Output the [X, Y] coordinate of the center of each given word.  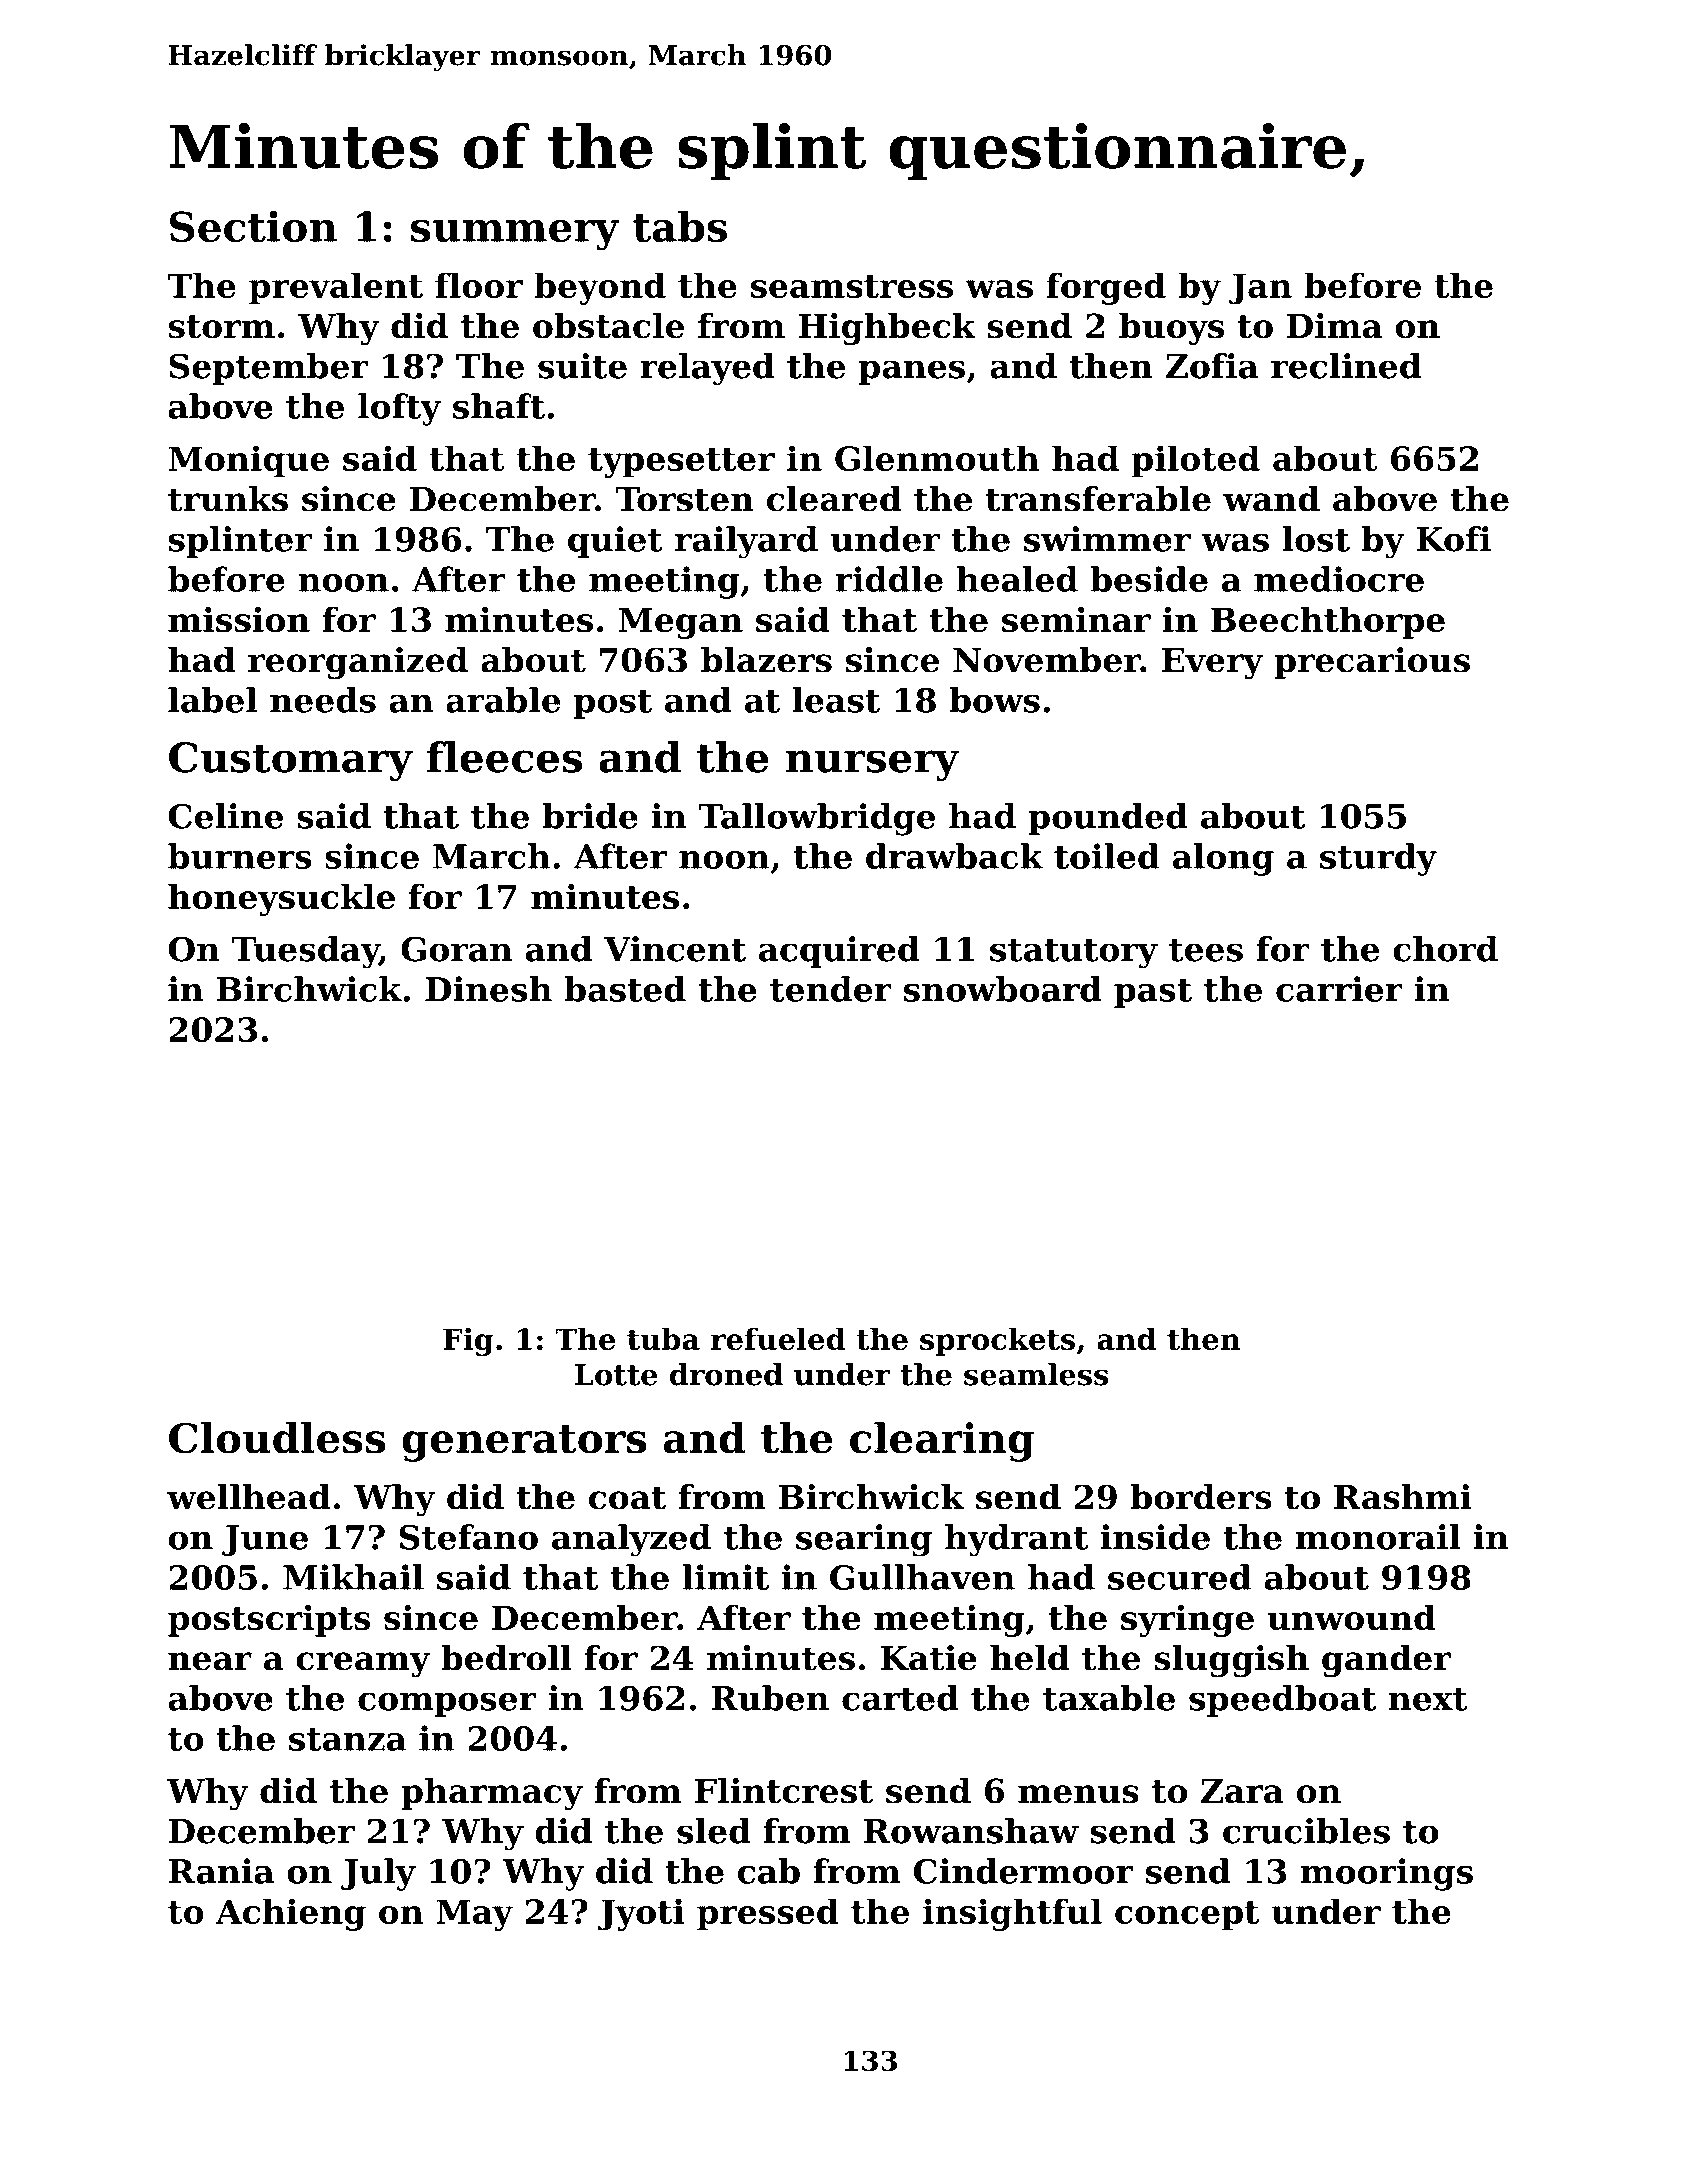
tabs [680, 226]
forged [1106, 288]
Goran [457, 949]
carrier [1339, 989]
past [1153, 994]
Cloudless [277, 1438]
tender [831, 989]
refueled [778, 1338]
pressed [767, 1914]
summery [515, 235]
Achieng [291, 1914]
